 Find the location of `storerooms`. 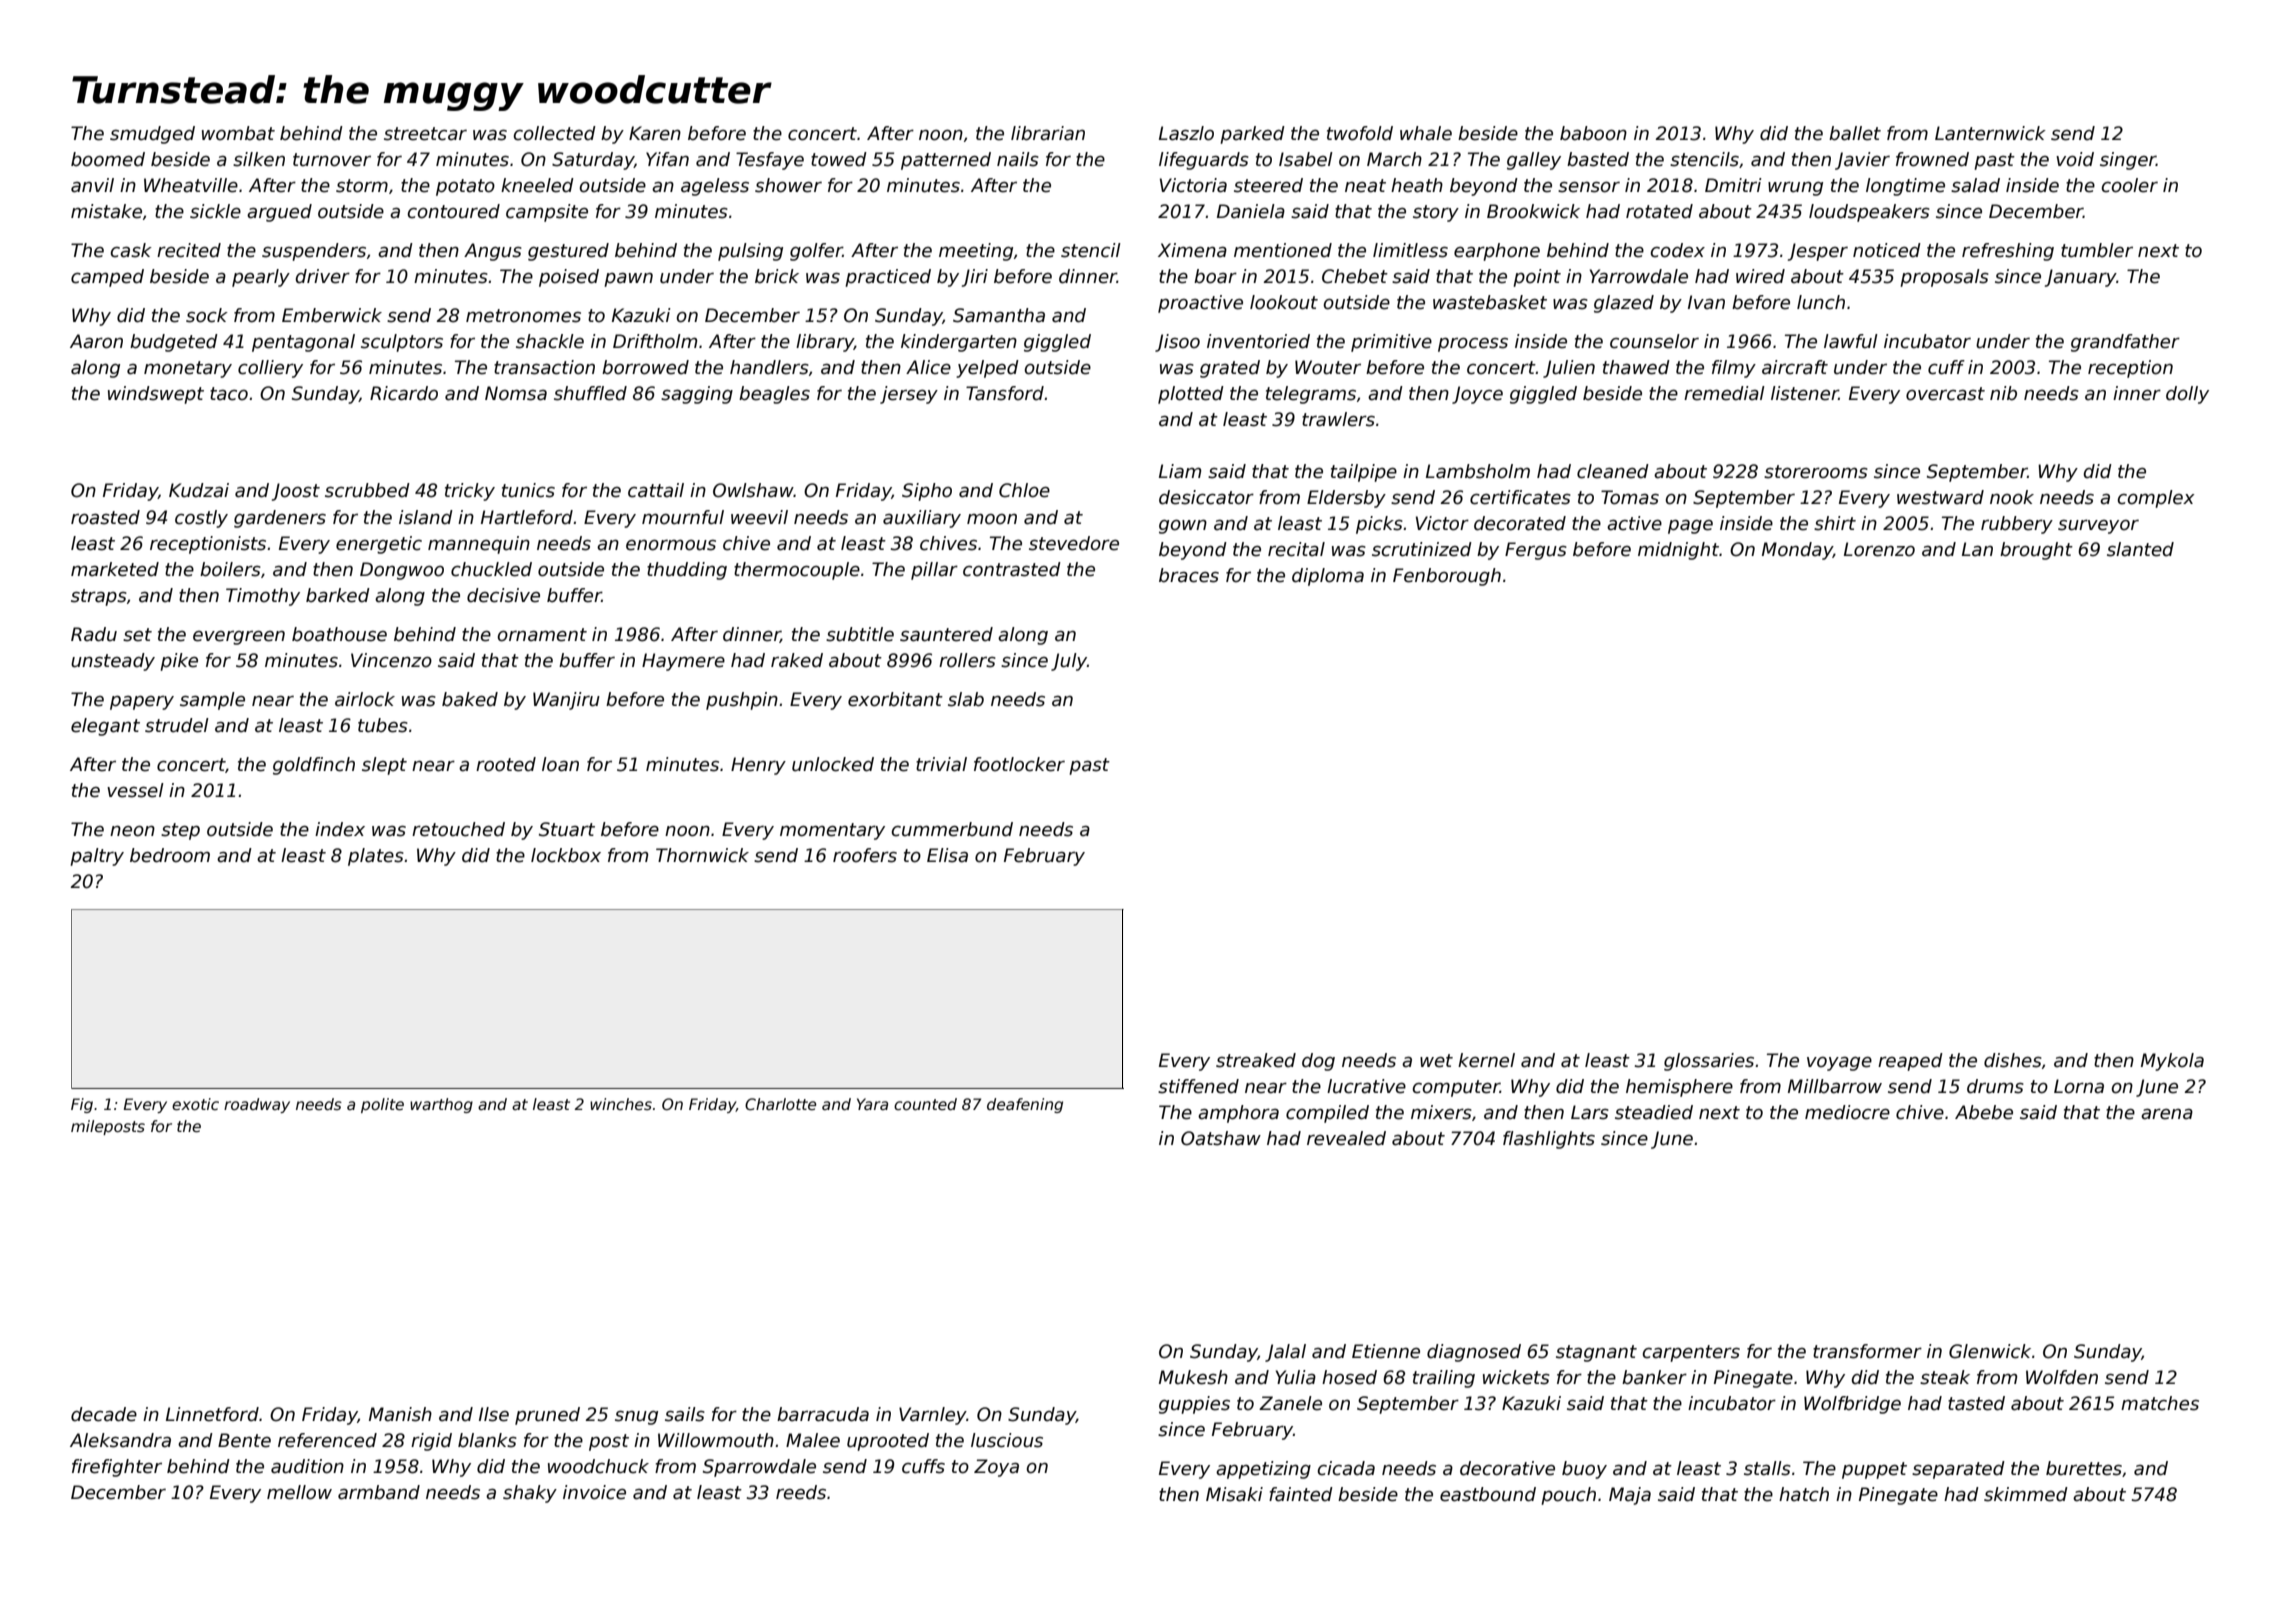

storerooms is located at coordinates (1816, 472).
